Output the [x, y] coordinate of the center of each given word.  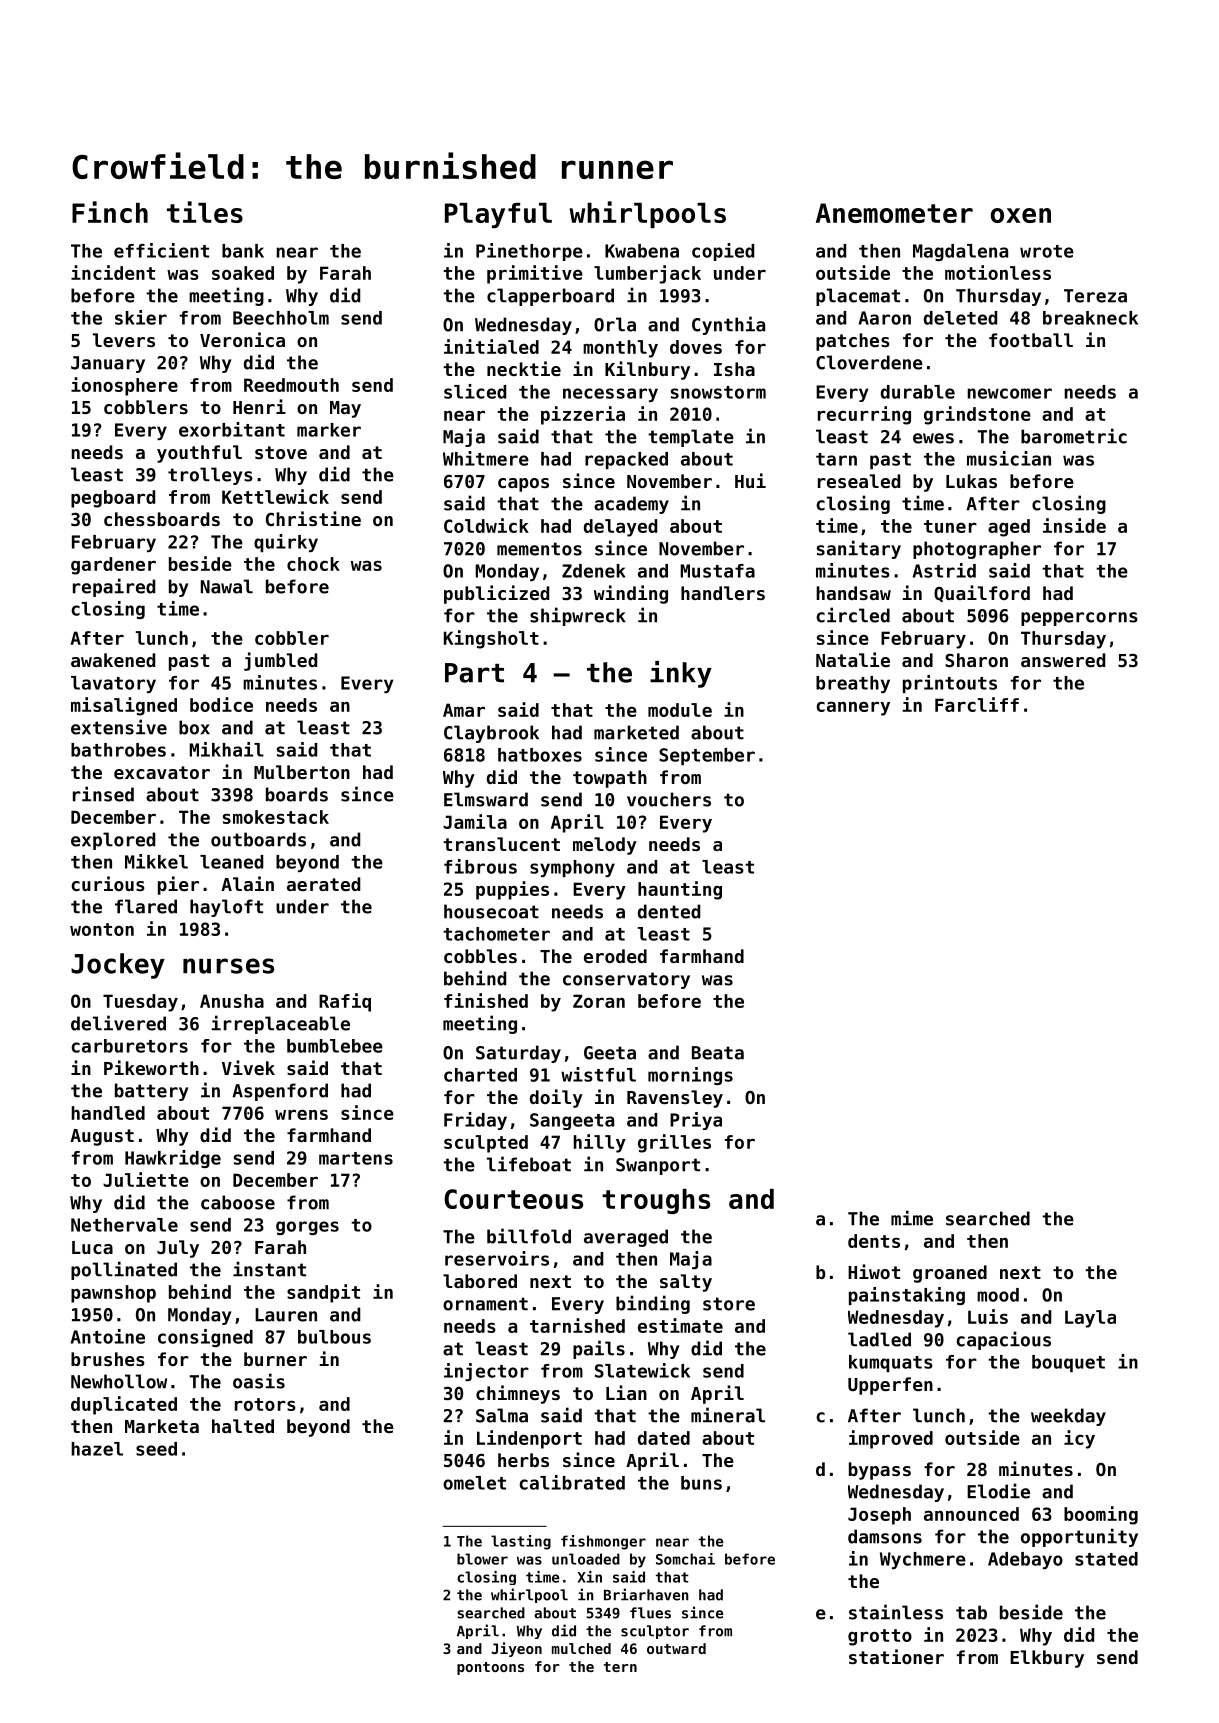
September [707, 756]
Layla [1090, 1319]
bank [243, 251]
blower [482, 1559]
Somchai [685, 1559]
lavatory [113, 684]
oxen [1021, 215]
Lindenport [529, 1439]
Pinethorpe [529, 252]
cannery [853, 708]
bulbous [334, 1337]
